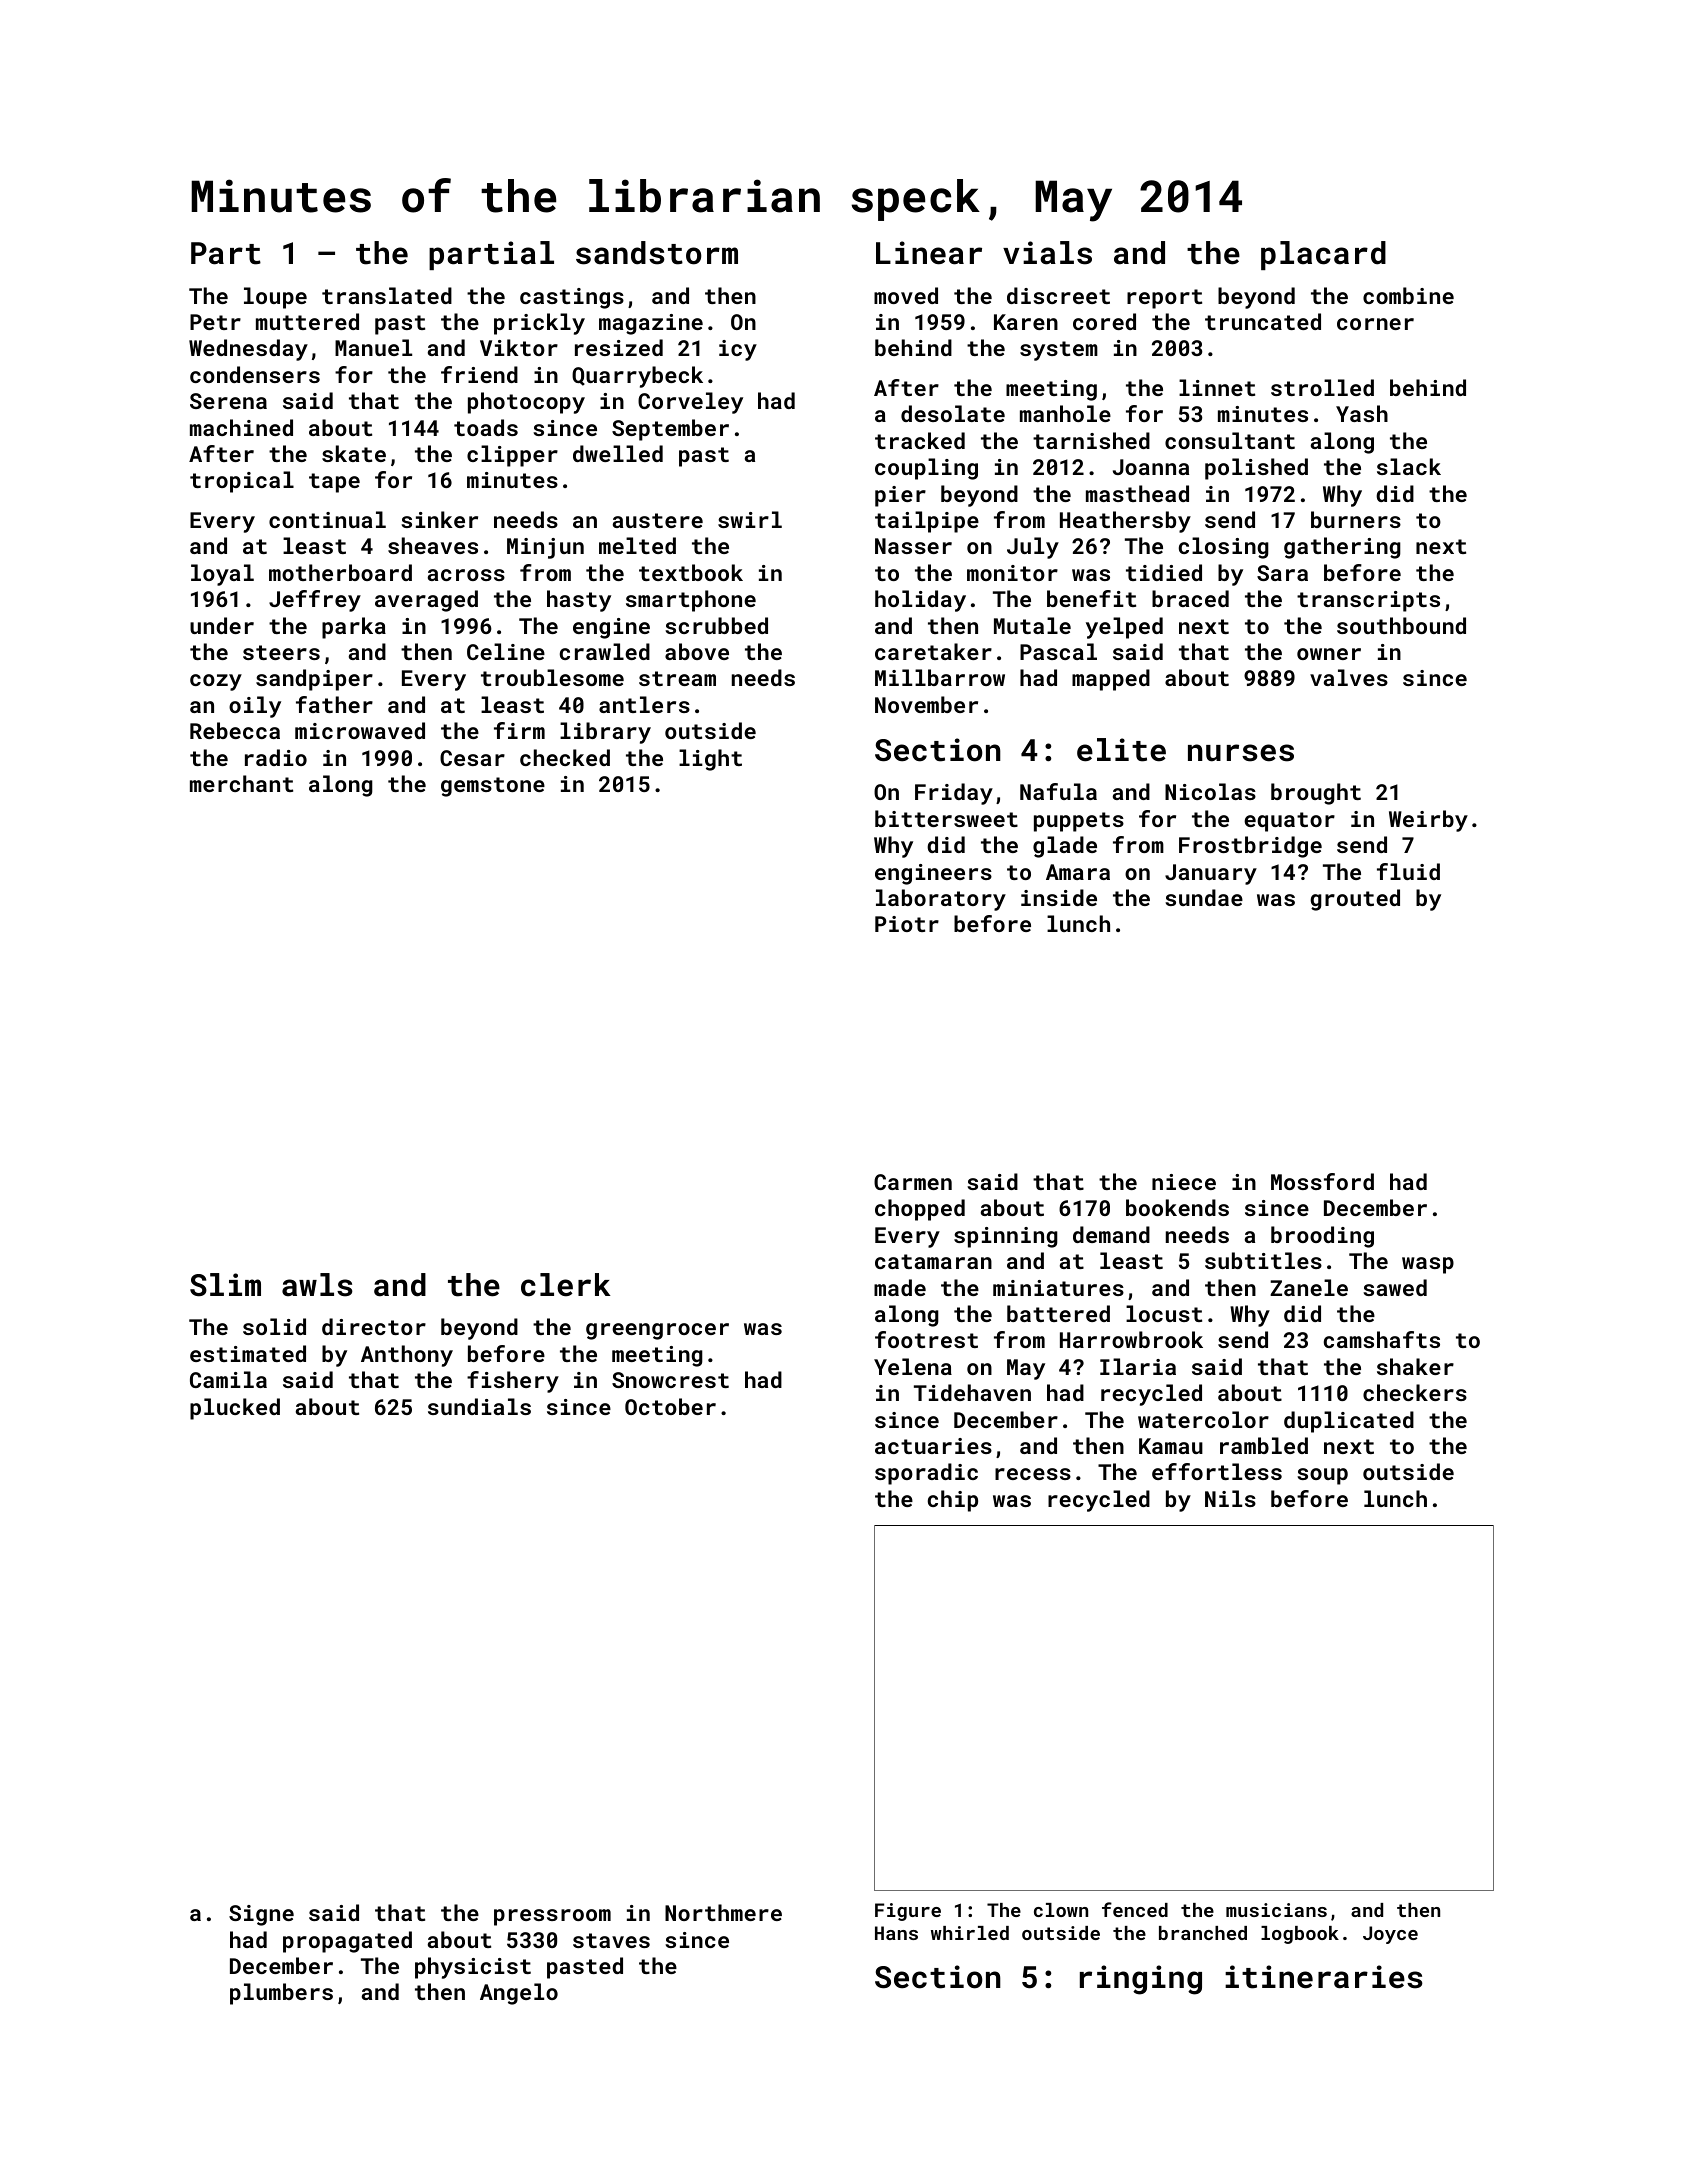  I want to click on Signe, so click(261, 1915).
